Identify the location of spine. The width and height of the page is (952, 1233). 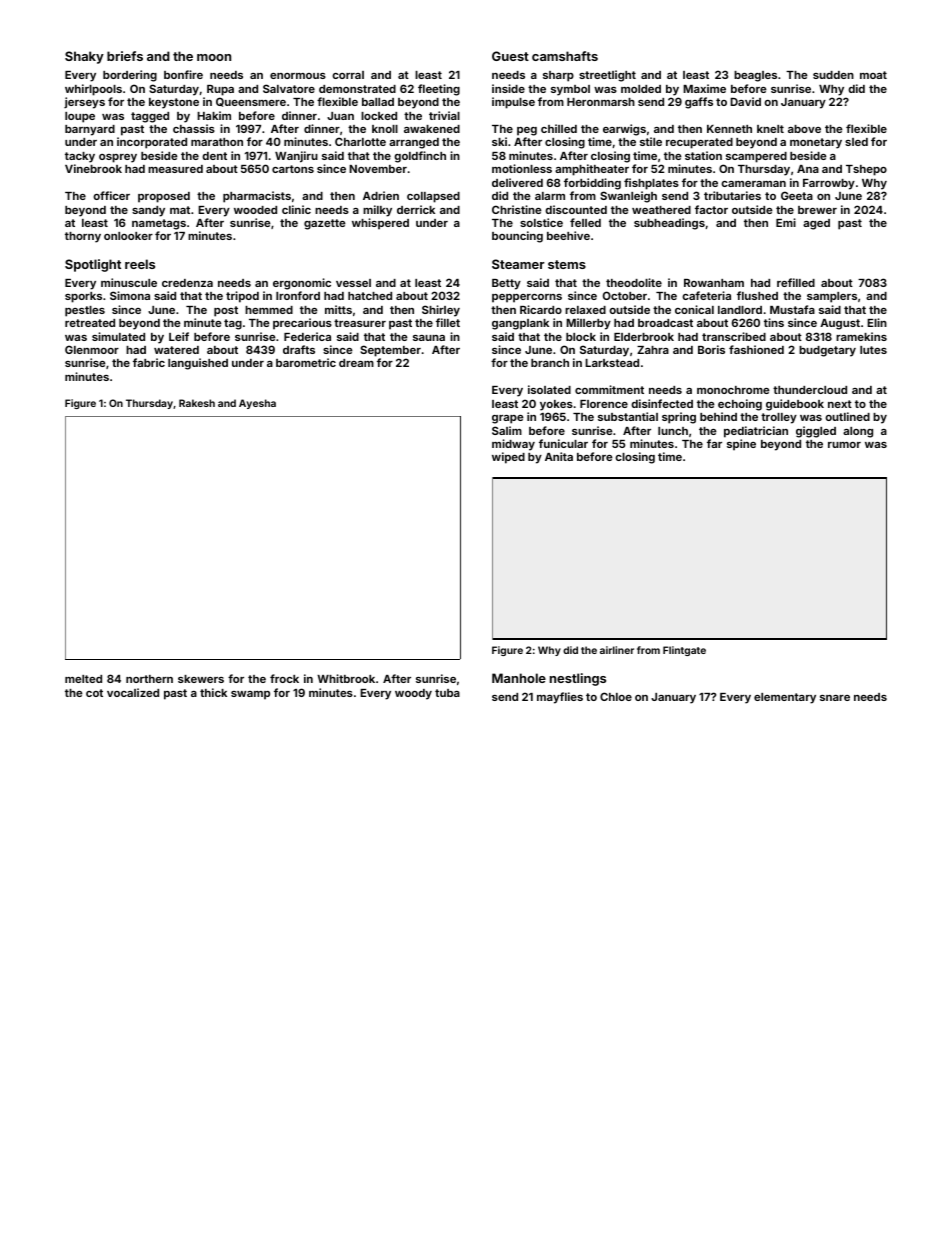
(741, 445).
